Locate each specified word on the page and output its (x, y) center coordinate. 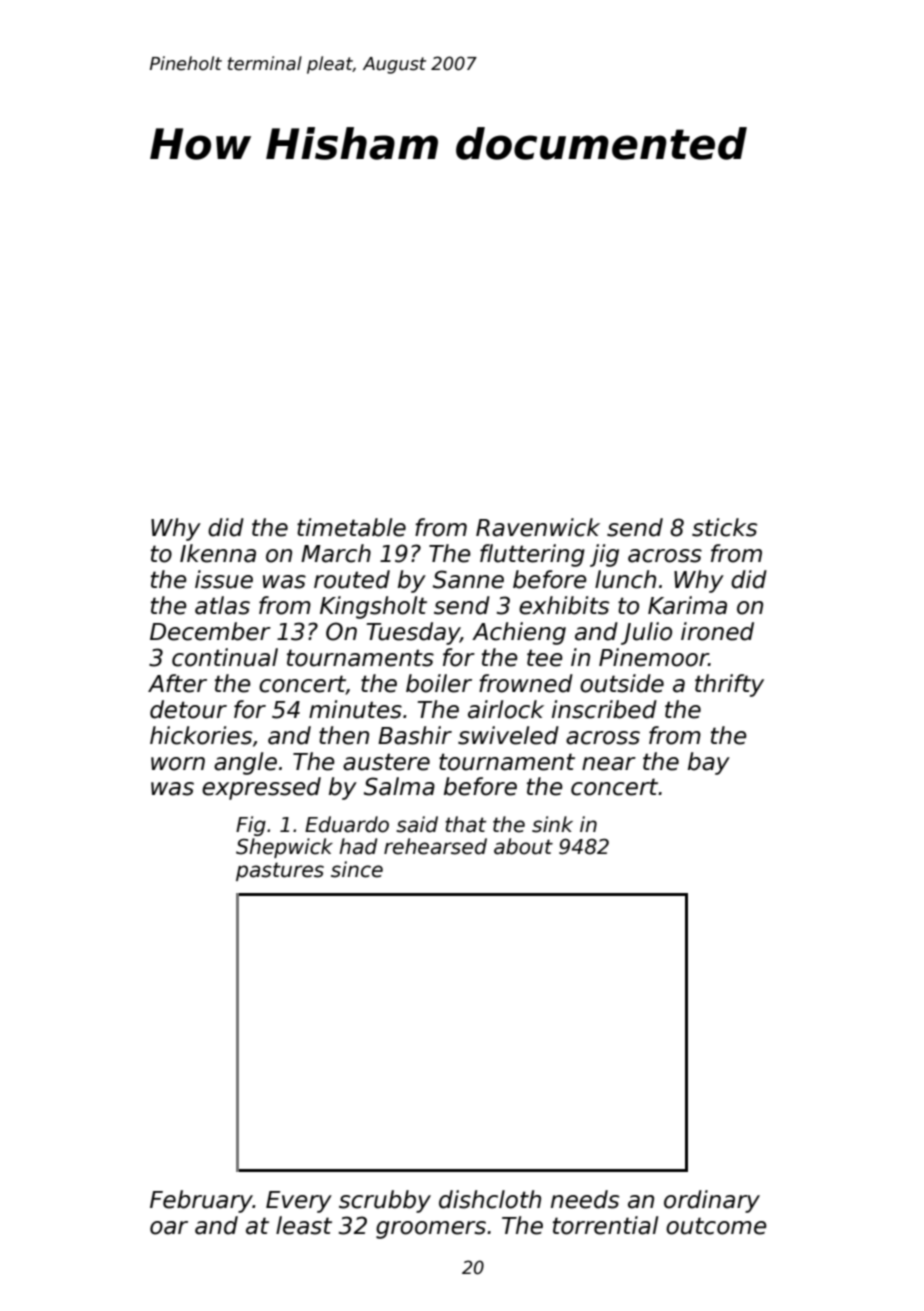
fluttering (532, 555)
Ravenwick (538, 527)
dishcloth (490, 1199)
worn (178, 764)
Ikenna (218, 553)
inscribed (604, 709)
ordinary (712, 1201)
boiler (439, 683)
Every (299, 1202)
